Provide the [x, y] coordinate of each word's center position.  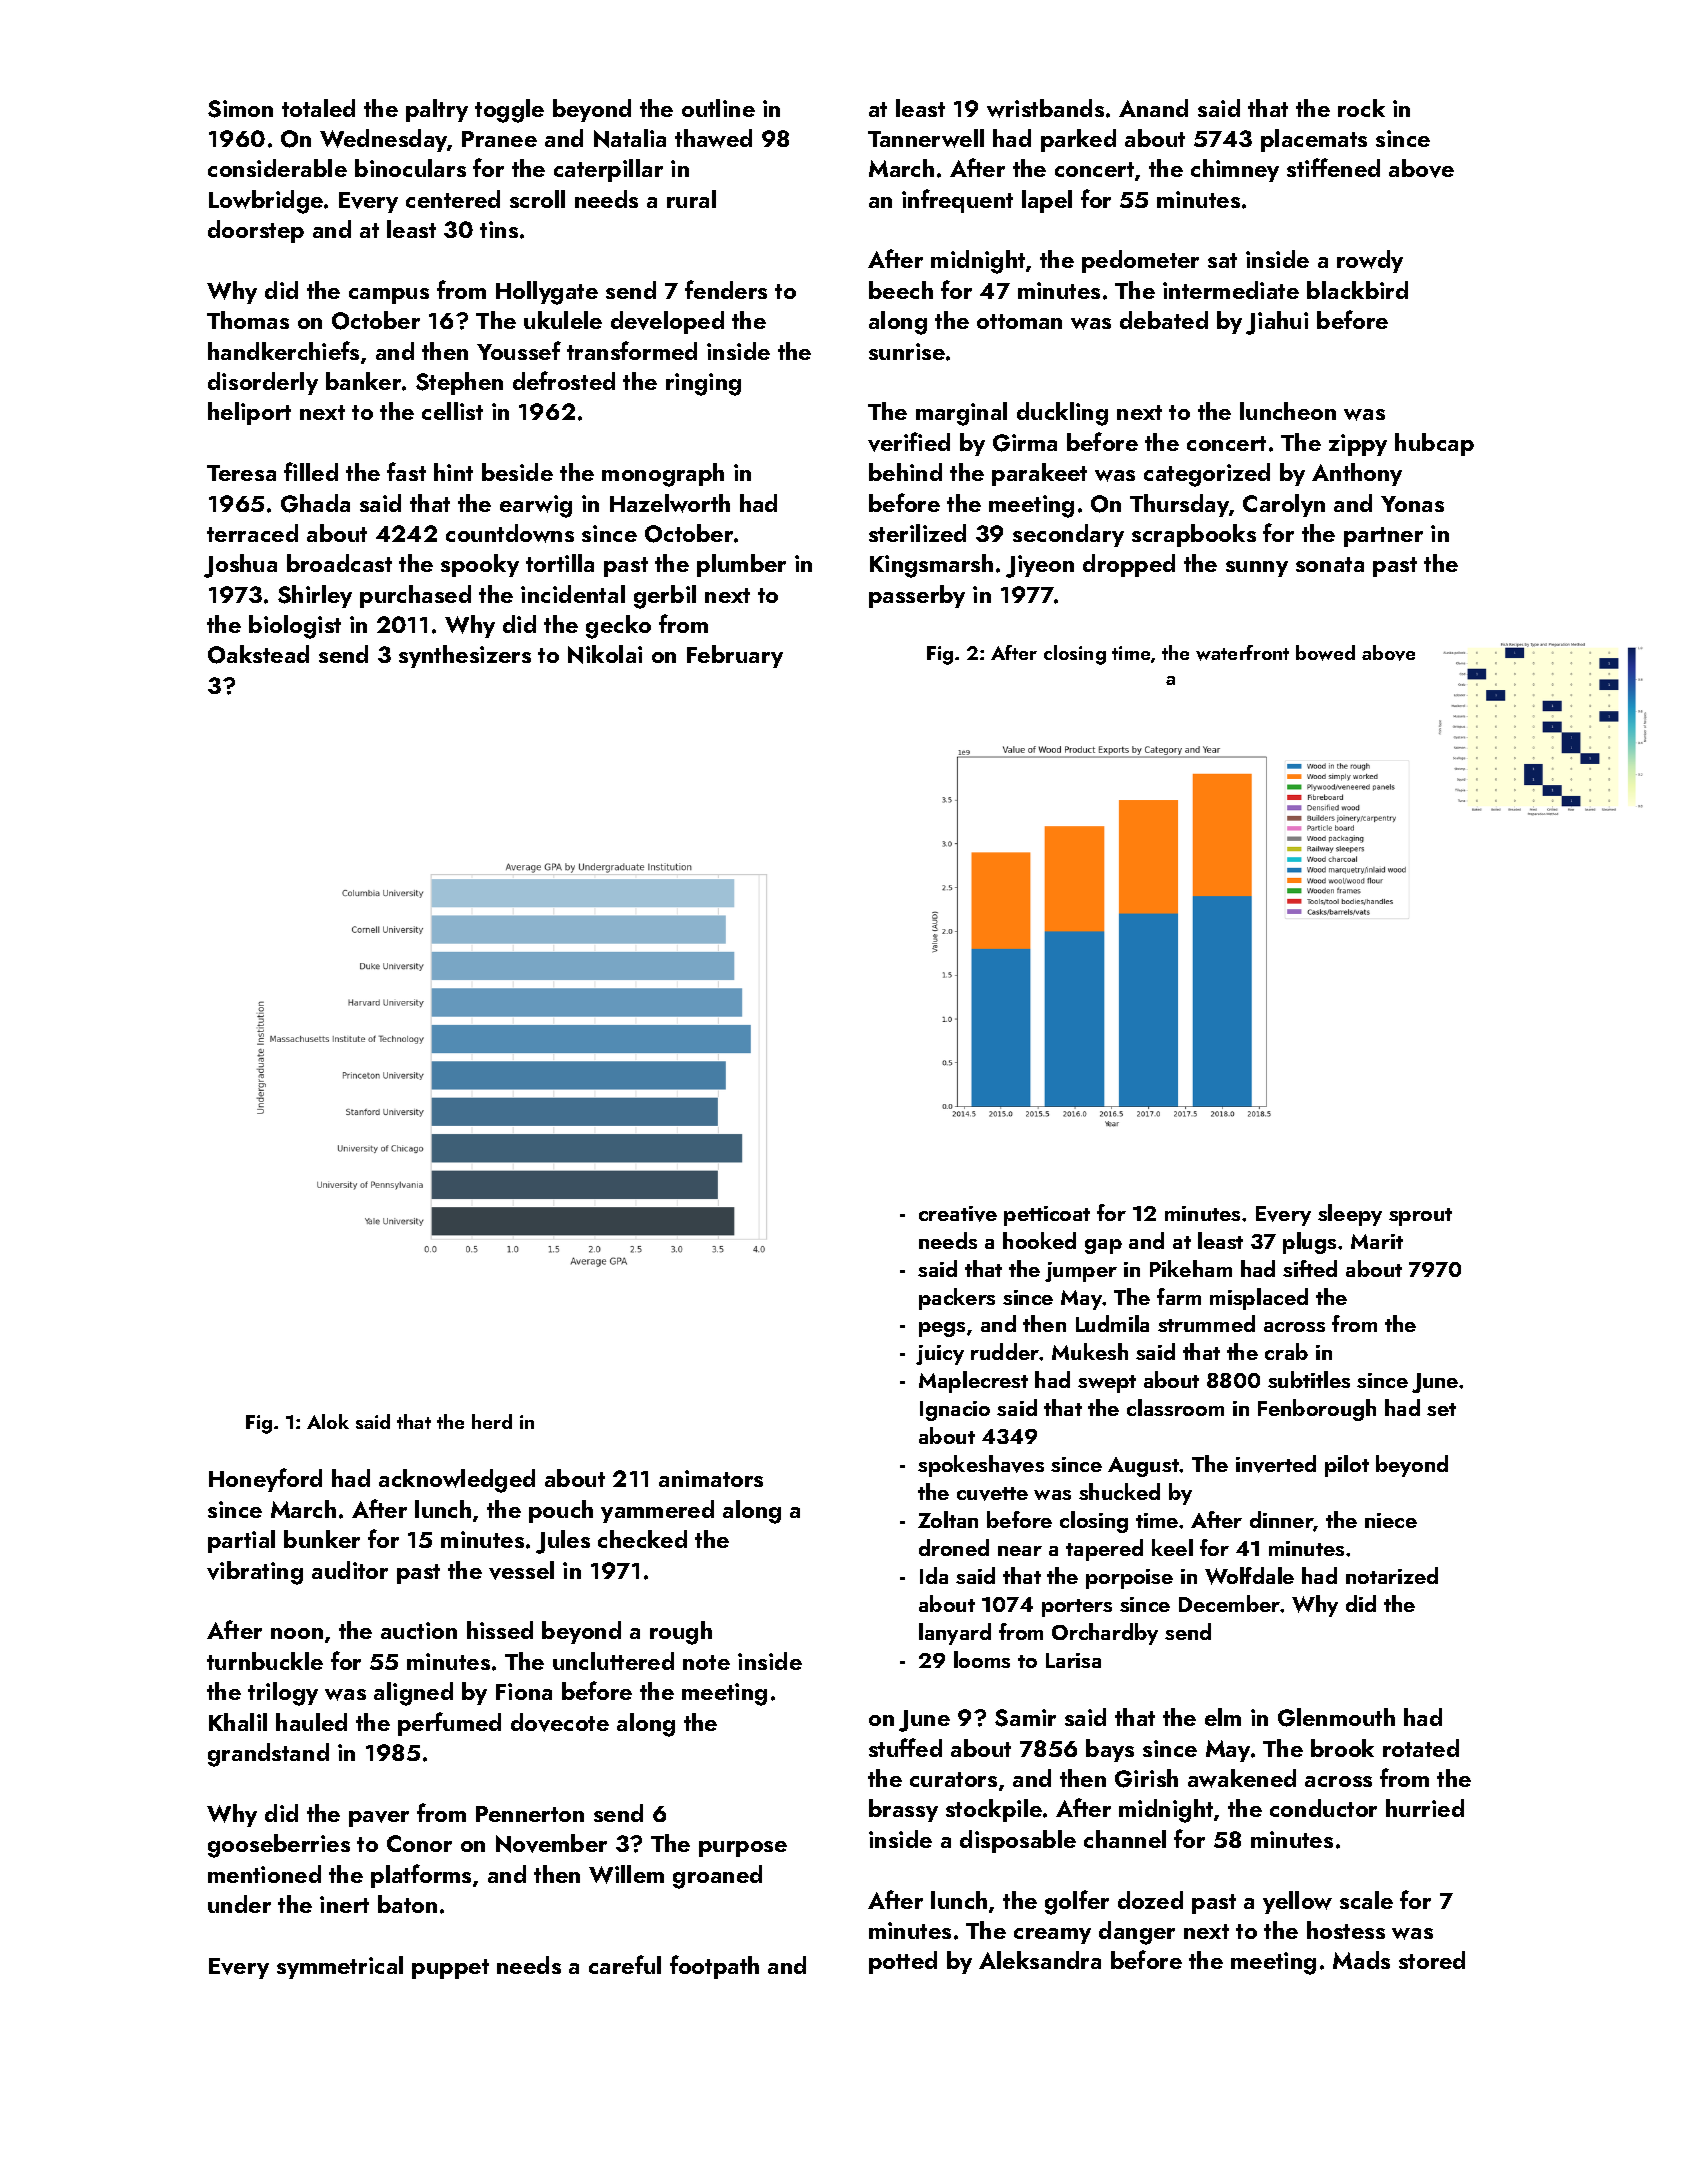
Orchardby [1105, 1634]
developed [667, 322]
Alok [328, 1421]
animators [711, 1478]
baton [407, 1904]
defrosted [564, 380]
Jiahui [1277, 323]
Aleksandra [1040, 1960]
